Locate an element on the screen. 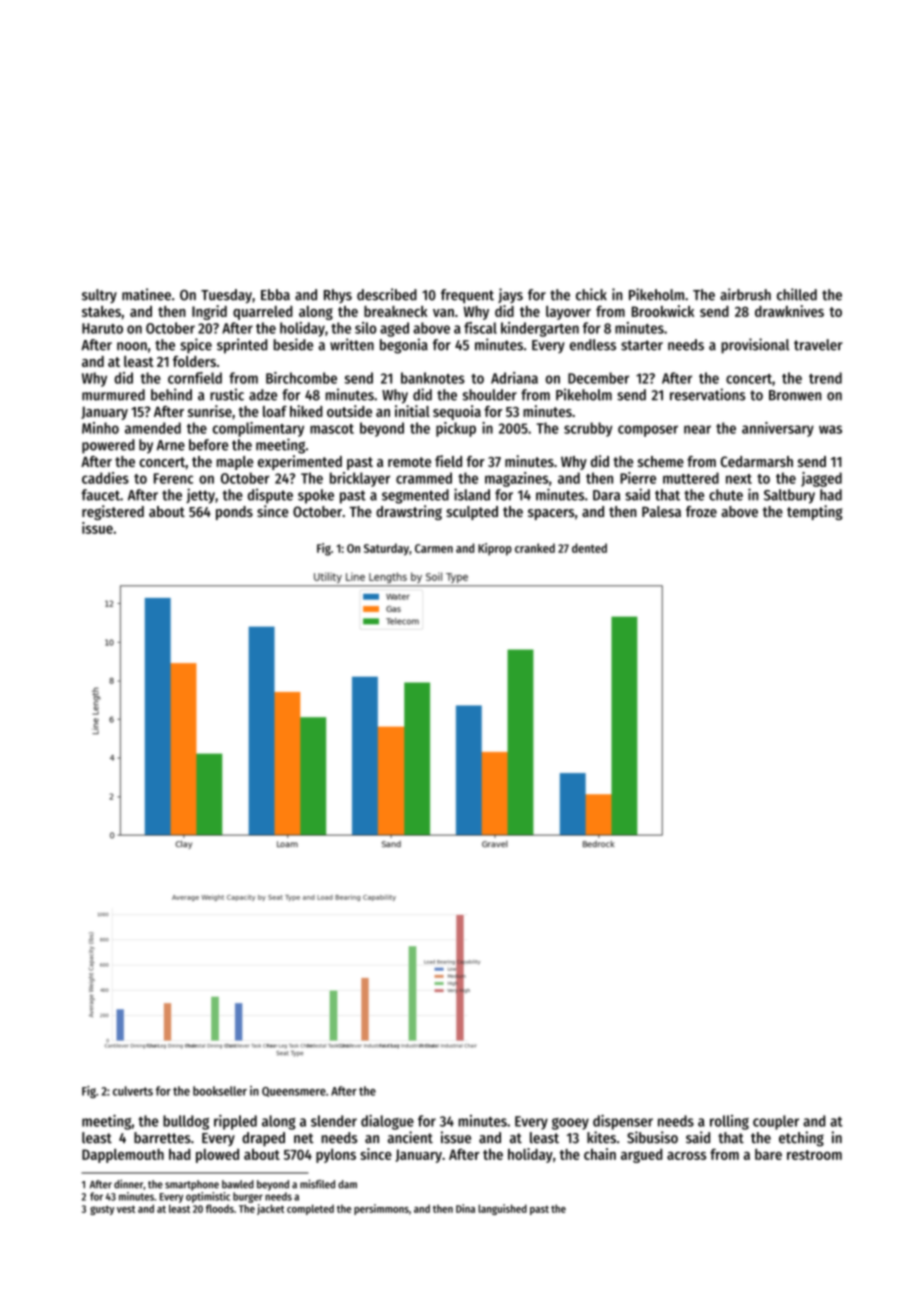 This screenshot has width=924, height=1308. was is located at coordinates (830, 429).
